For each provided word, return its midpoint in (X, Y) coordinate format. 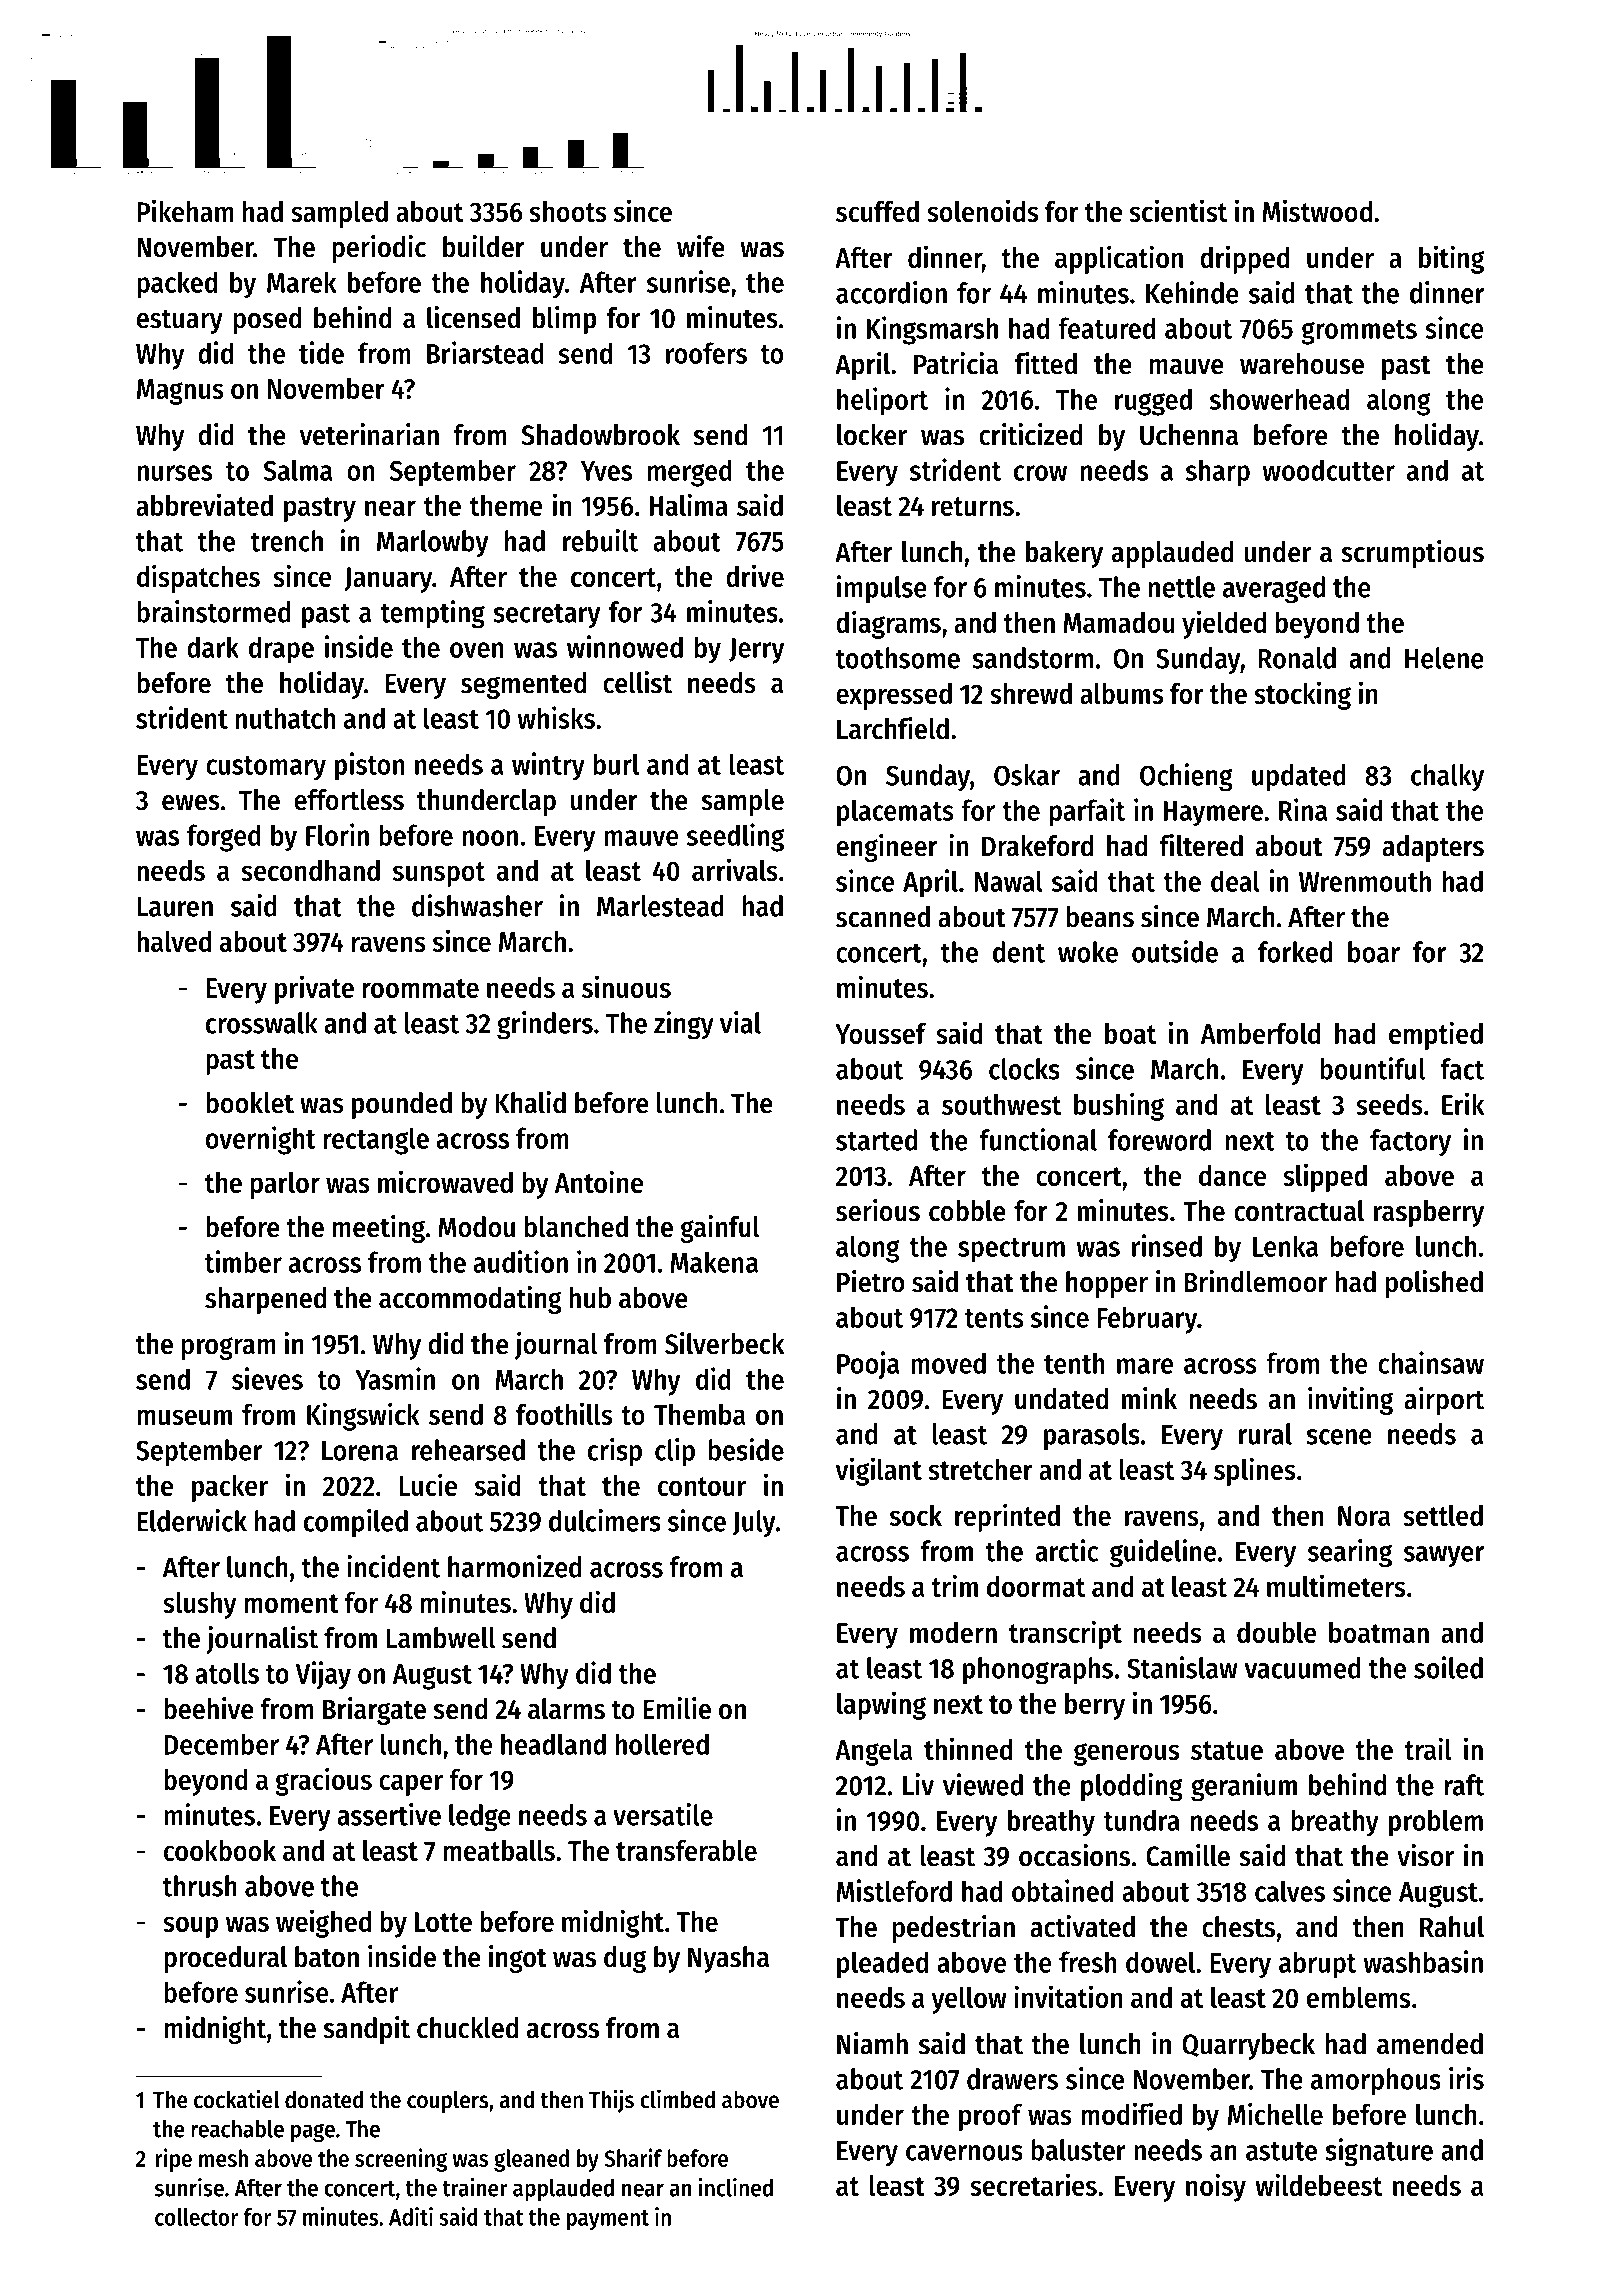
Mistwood (1317, 210)
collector (196, 2217)
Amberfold (1260, 1033)
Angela (873, 1752)
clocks (1024, 1069)
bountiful (1372, 1068)
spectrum (1011, 1250)
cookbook (220, 1850)
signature (1379, 2152)
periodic (379, 249)
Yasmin (395, 1378)
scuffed (877, 211)
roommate (420, 988)
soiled (1448, 1667)
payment (608, 2220)
